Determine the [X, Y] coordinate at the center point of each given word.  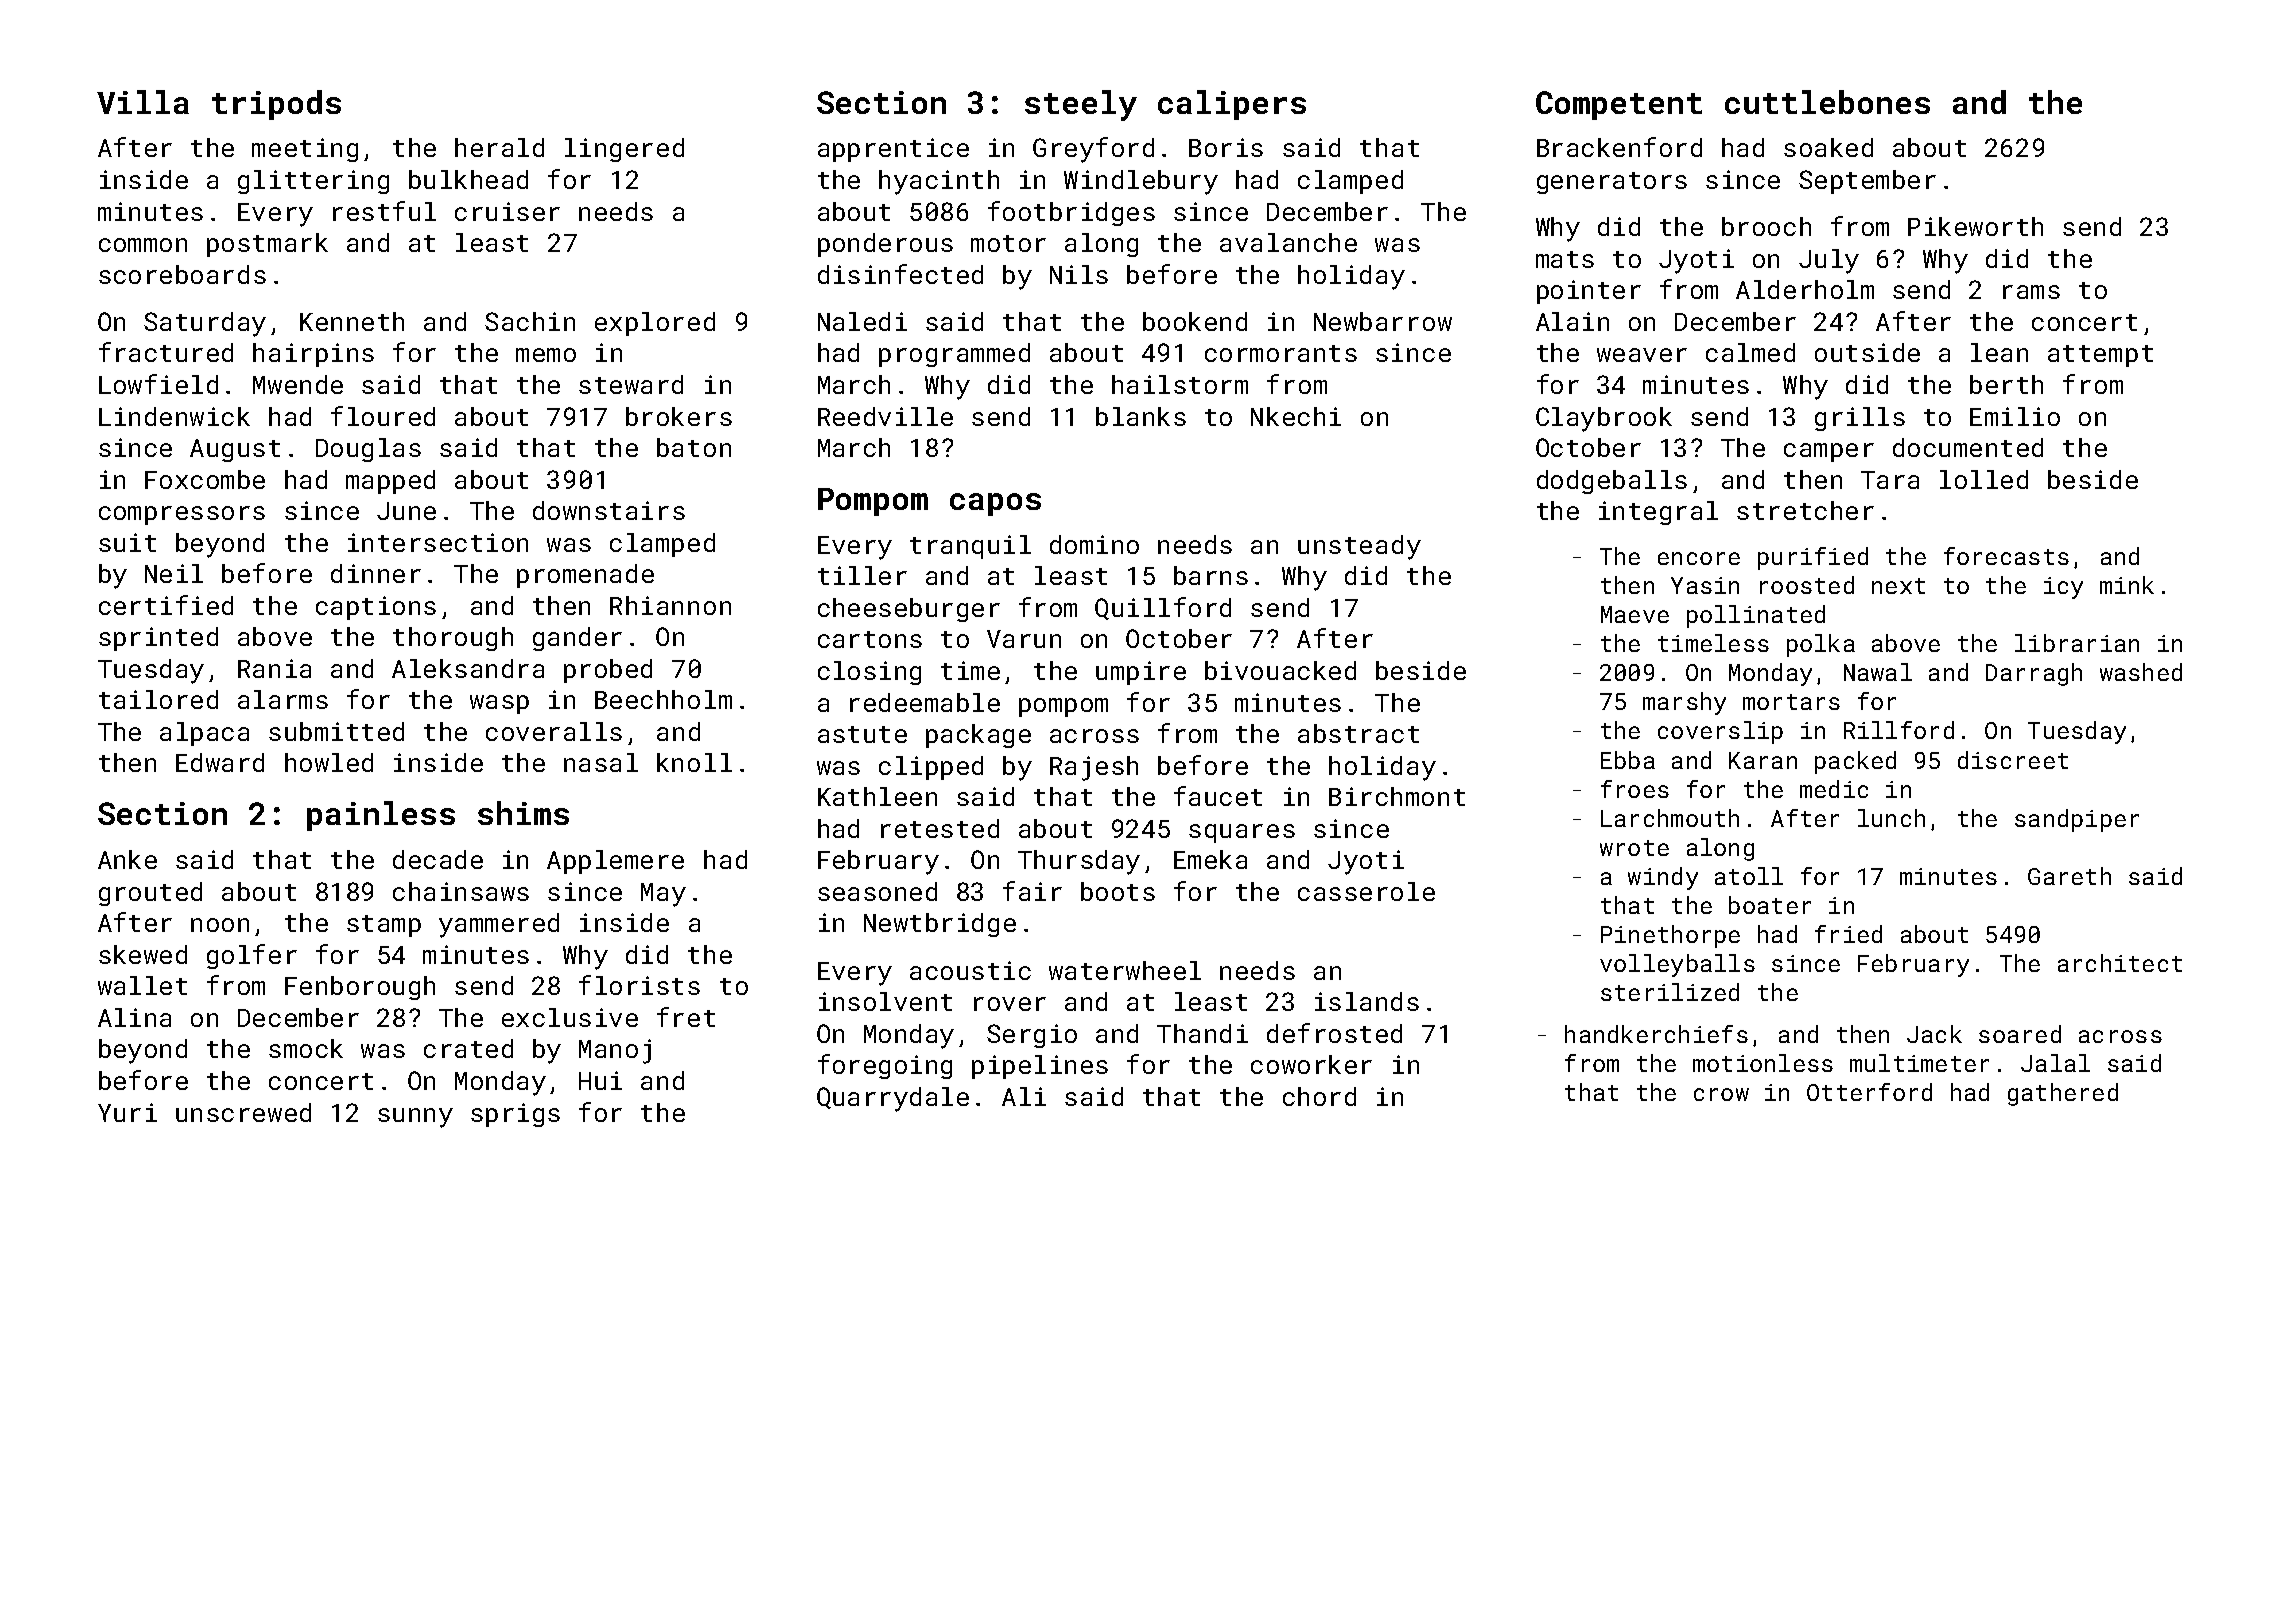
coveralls [554, 731]
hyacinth [939, 182]
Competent [1619, 105]
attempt [2100, 356]
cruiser [507, 211]
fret [686, 1017]
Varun [1024, 639]
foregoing [885, 1066]
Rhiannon [670, 605]
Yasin [1705, 585]
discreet [2013, 760]
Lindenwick [174, 416]
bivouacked [1280, 670]
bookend [1195, 321]
